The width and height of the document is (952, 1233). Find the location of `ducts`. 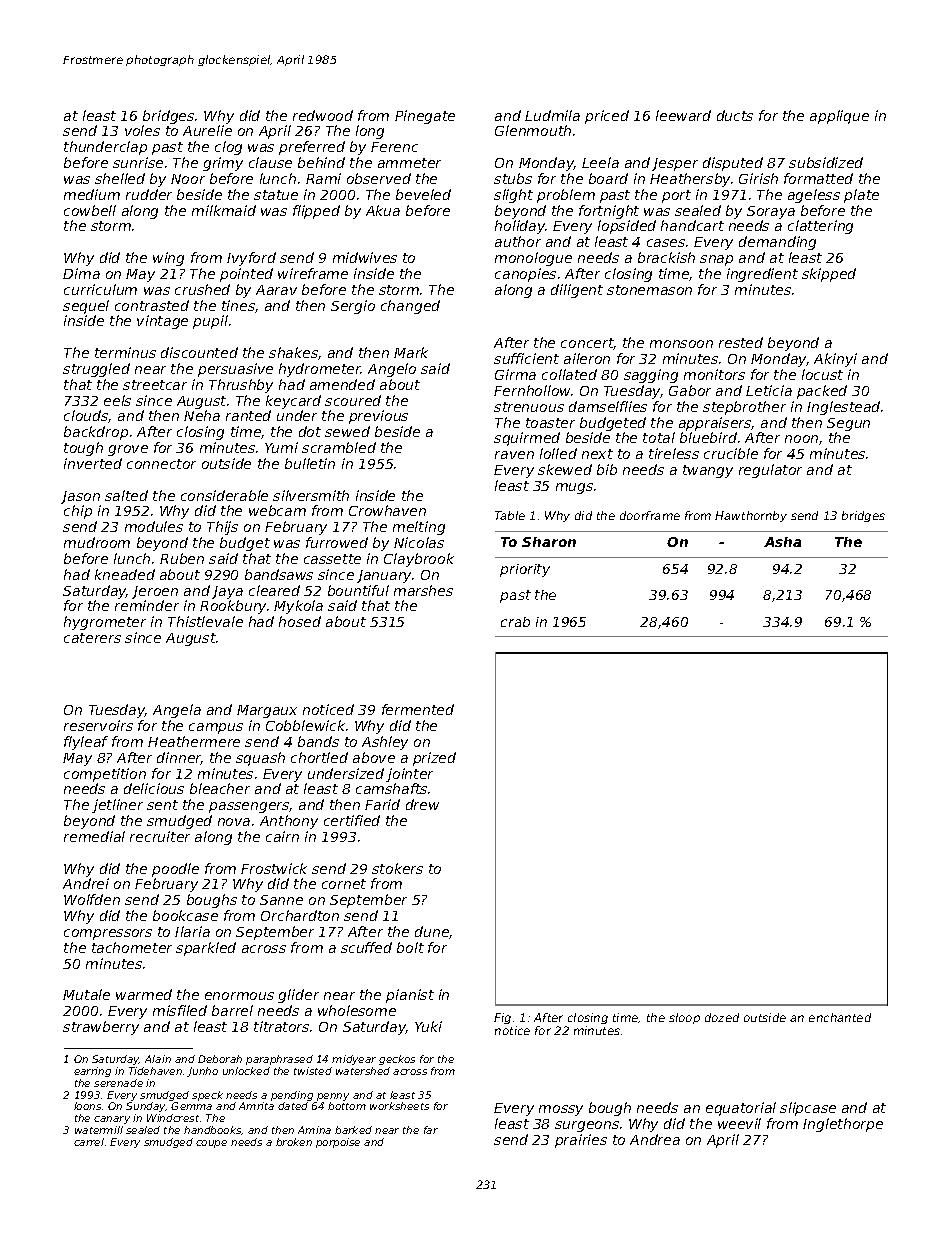

ducts is located at coordinates (735, 115).
